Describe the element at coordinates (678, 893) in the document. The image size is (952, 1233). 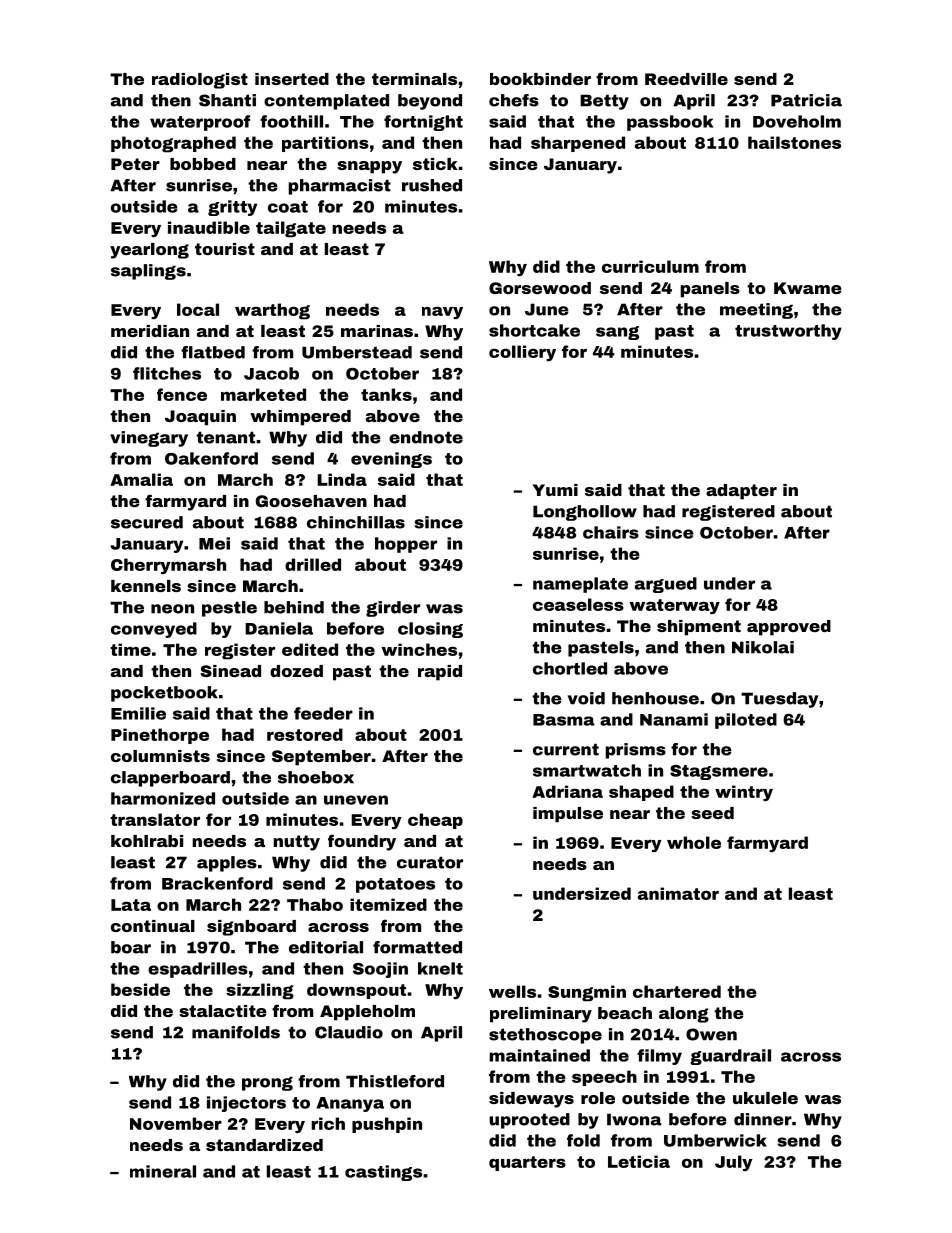
I see `animator` at that location.
